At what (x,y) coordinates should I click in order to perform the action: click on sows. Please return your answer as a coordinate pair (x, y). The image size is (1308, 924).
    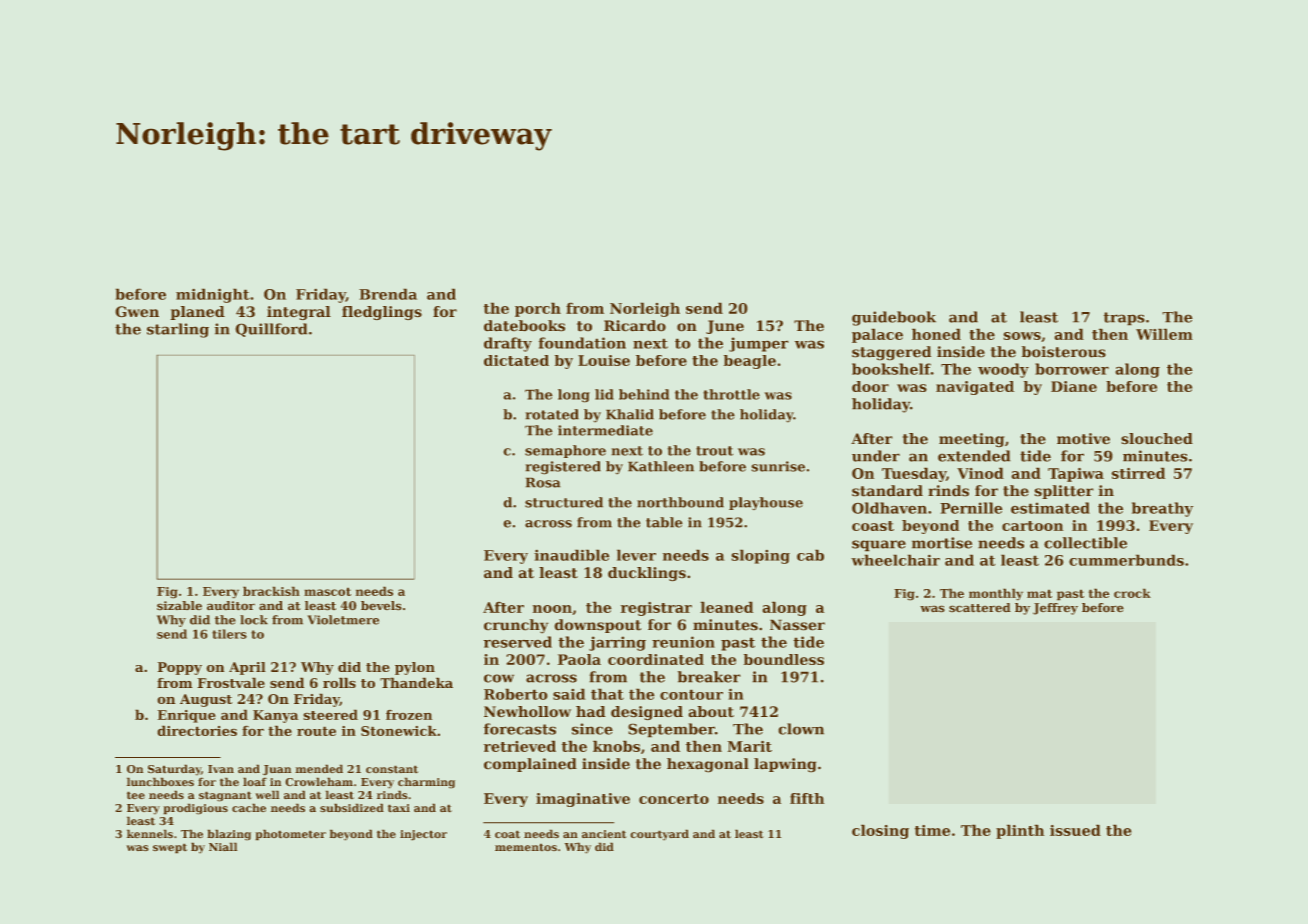
    Looking at the image, I should click on (1022, 336).
